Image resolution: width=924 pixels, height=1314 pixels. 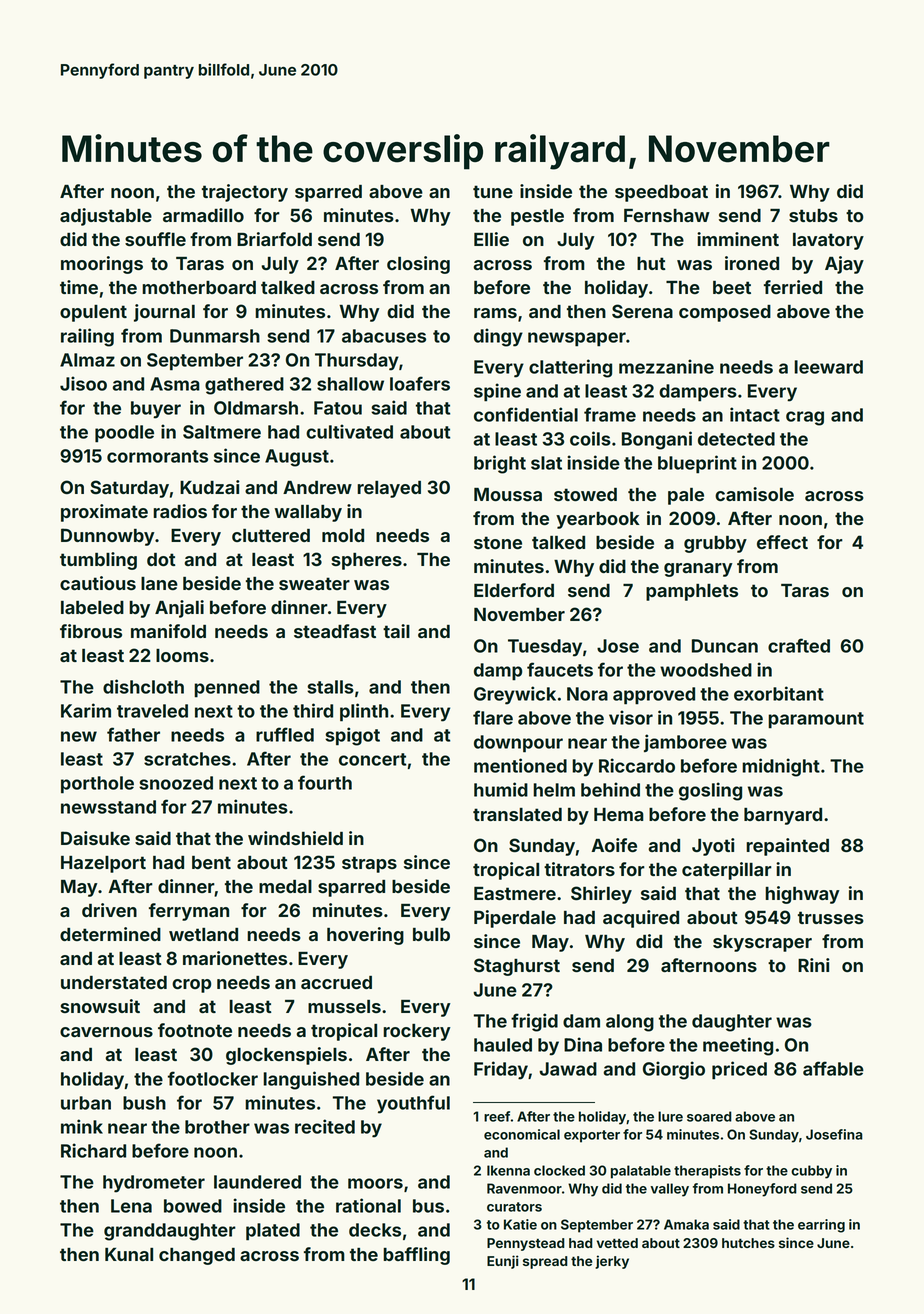 I want to click on Kudzai, so click(x=210, y=487).
